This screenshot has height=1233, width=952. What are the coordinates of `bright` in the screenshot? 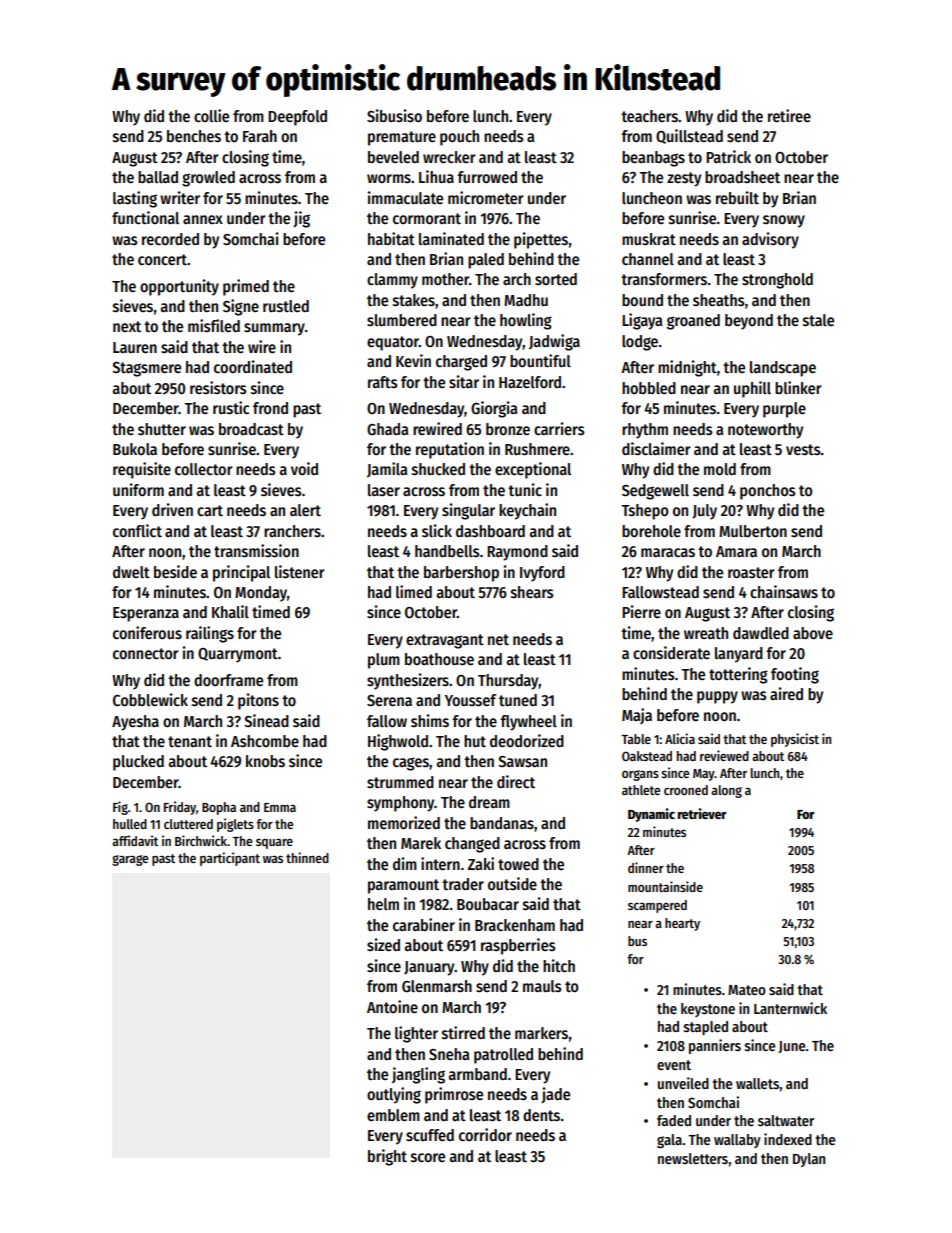 It's located at (387, 1157).
